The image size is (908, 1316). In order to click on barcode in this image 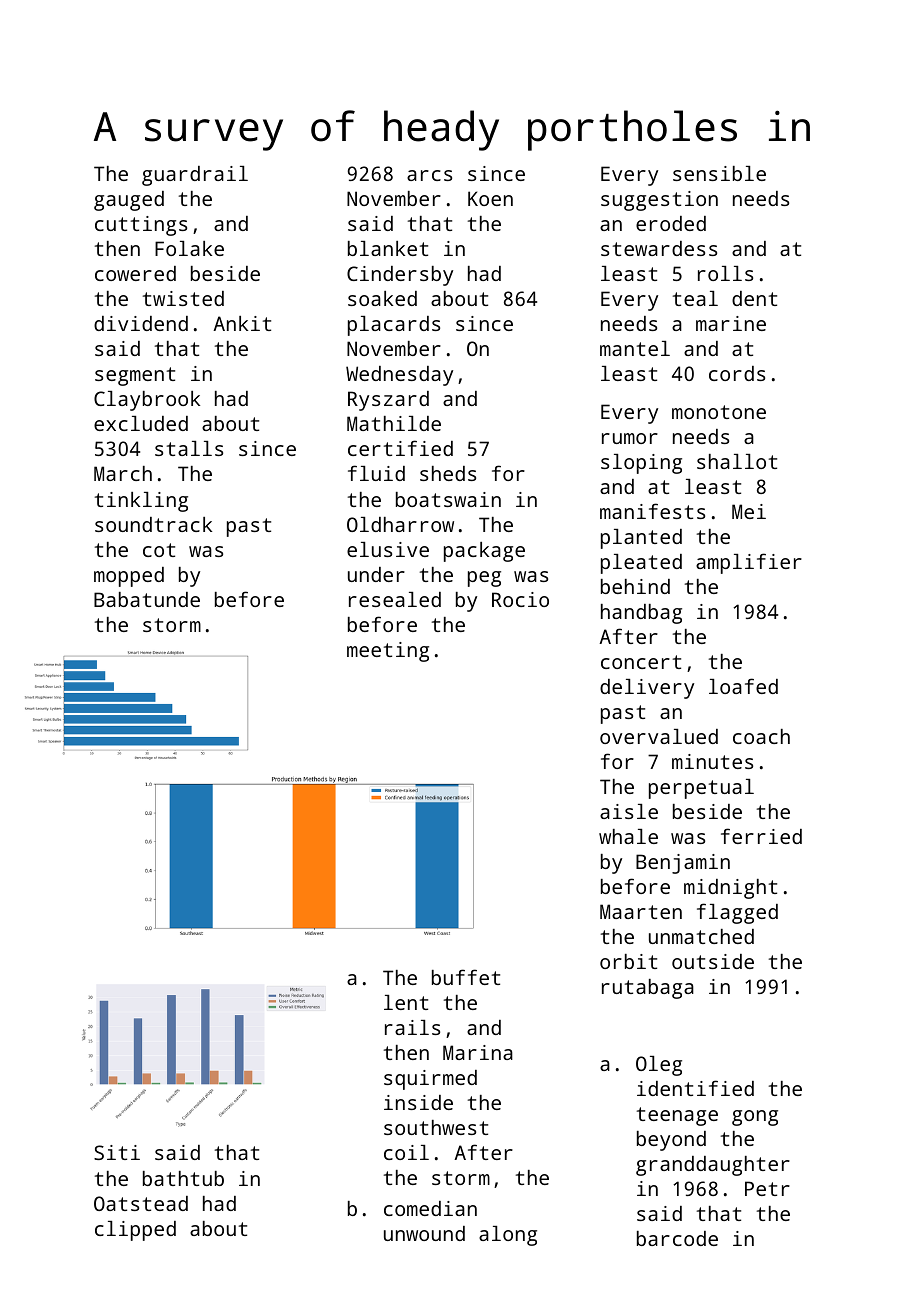, I will do `click(677, 1238)`.
